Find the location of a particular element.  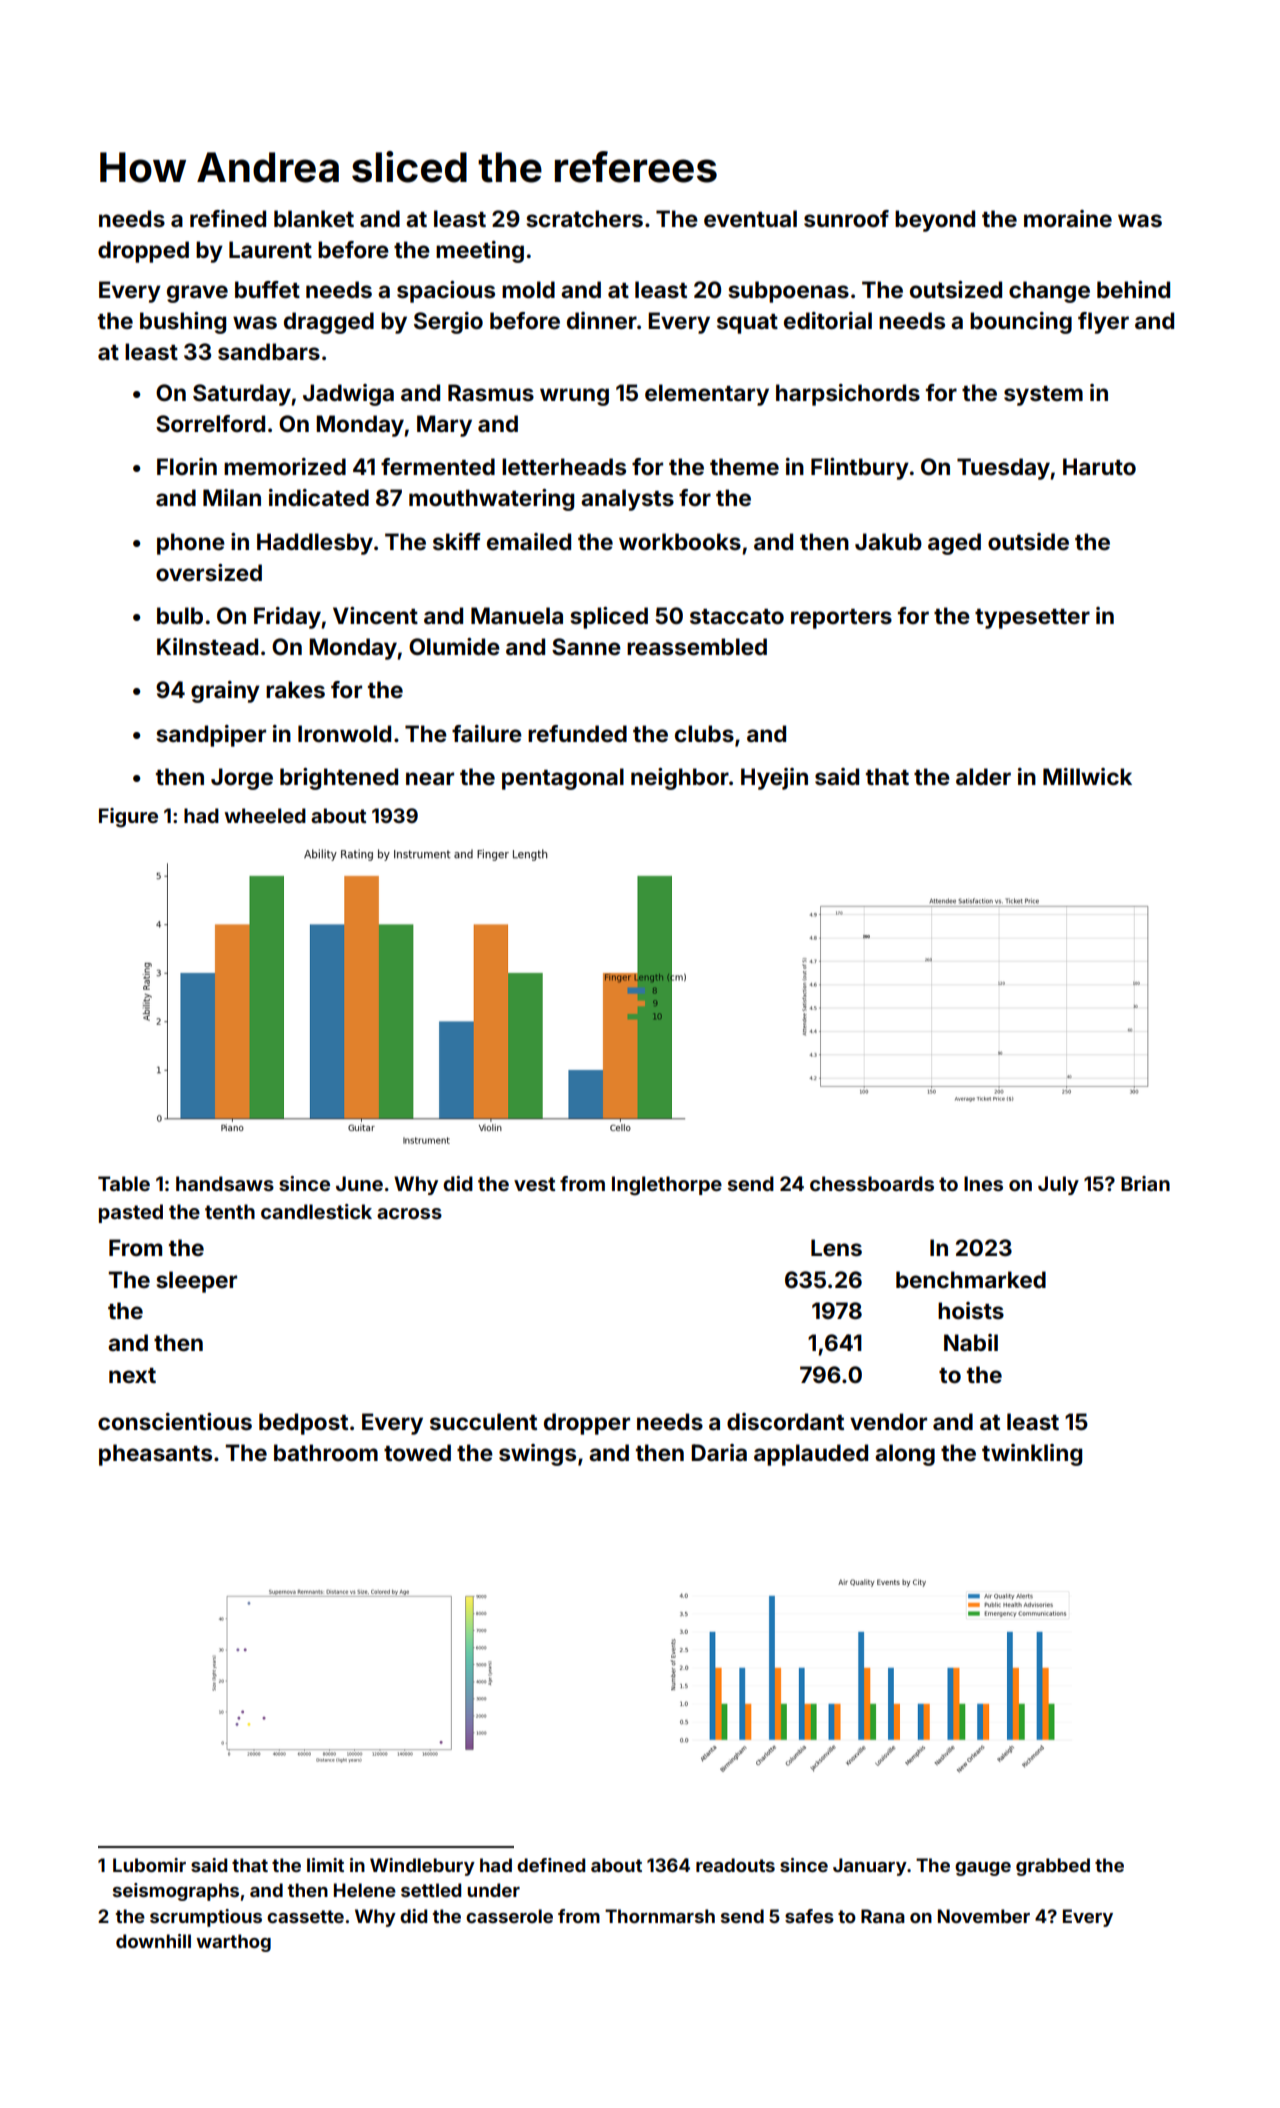

bathroom is located at coordinates (326, 1452).
